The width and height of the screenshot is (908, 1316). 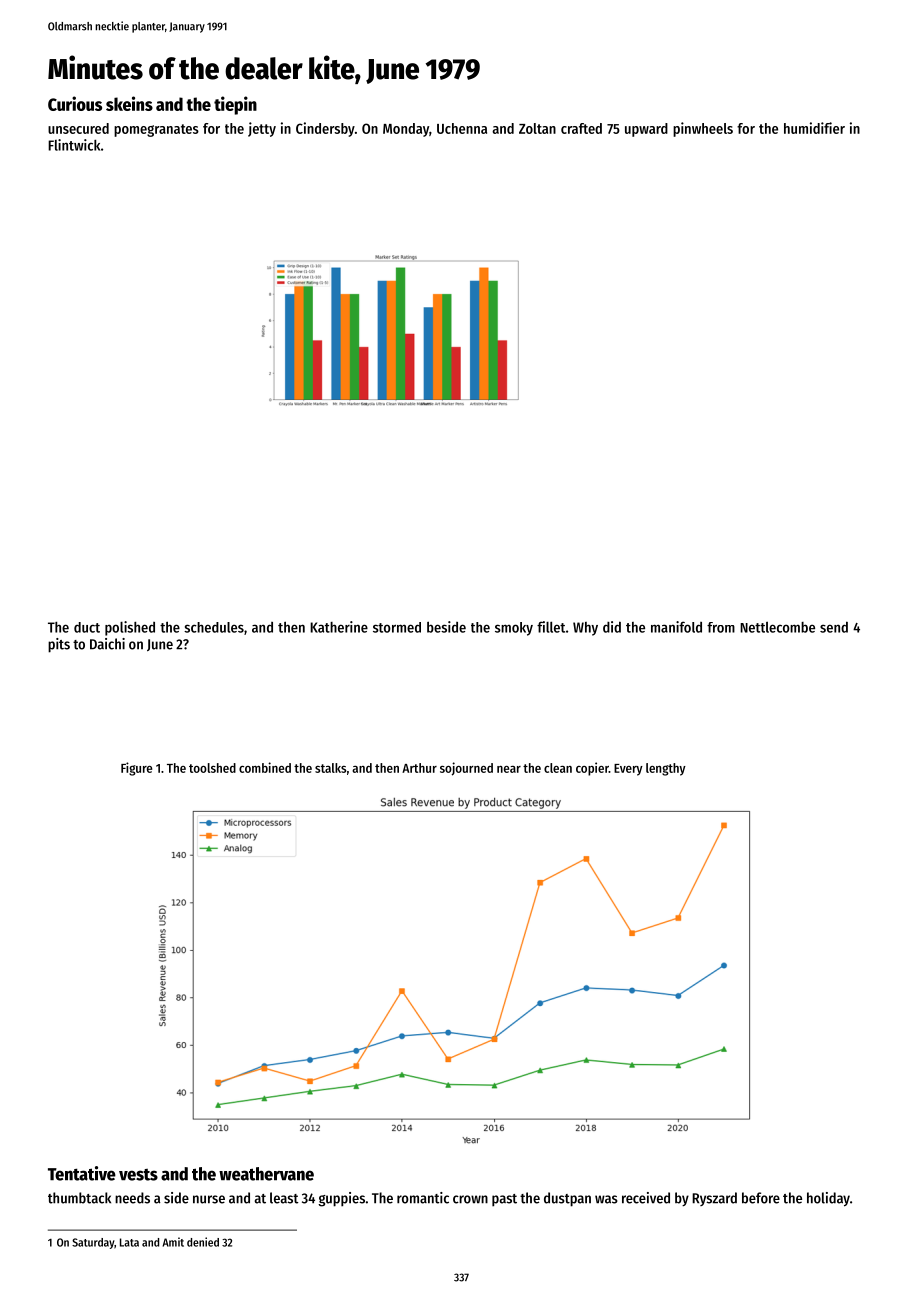 I want to click on near, so click(x=509, y=769).
